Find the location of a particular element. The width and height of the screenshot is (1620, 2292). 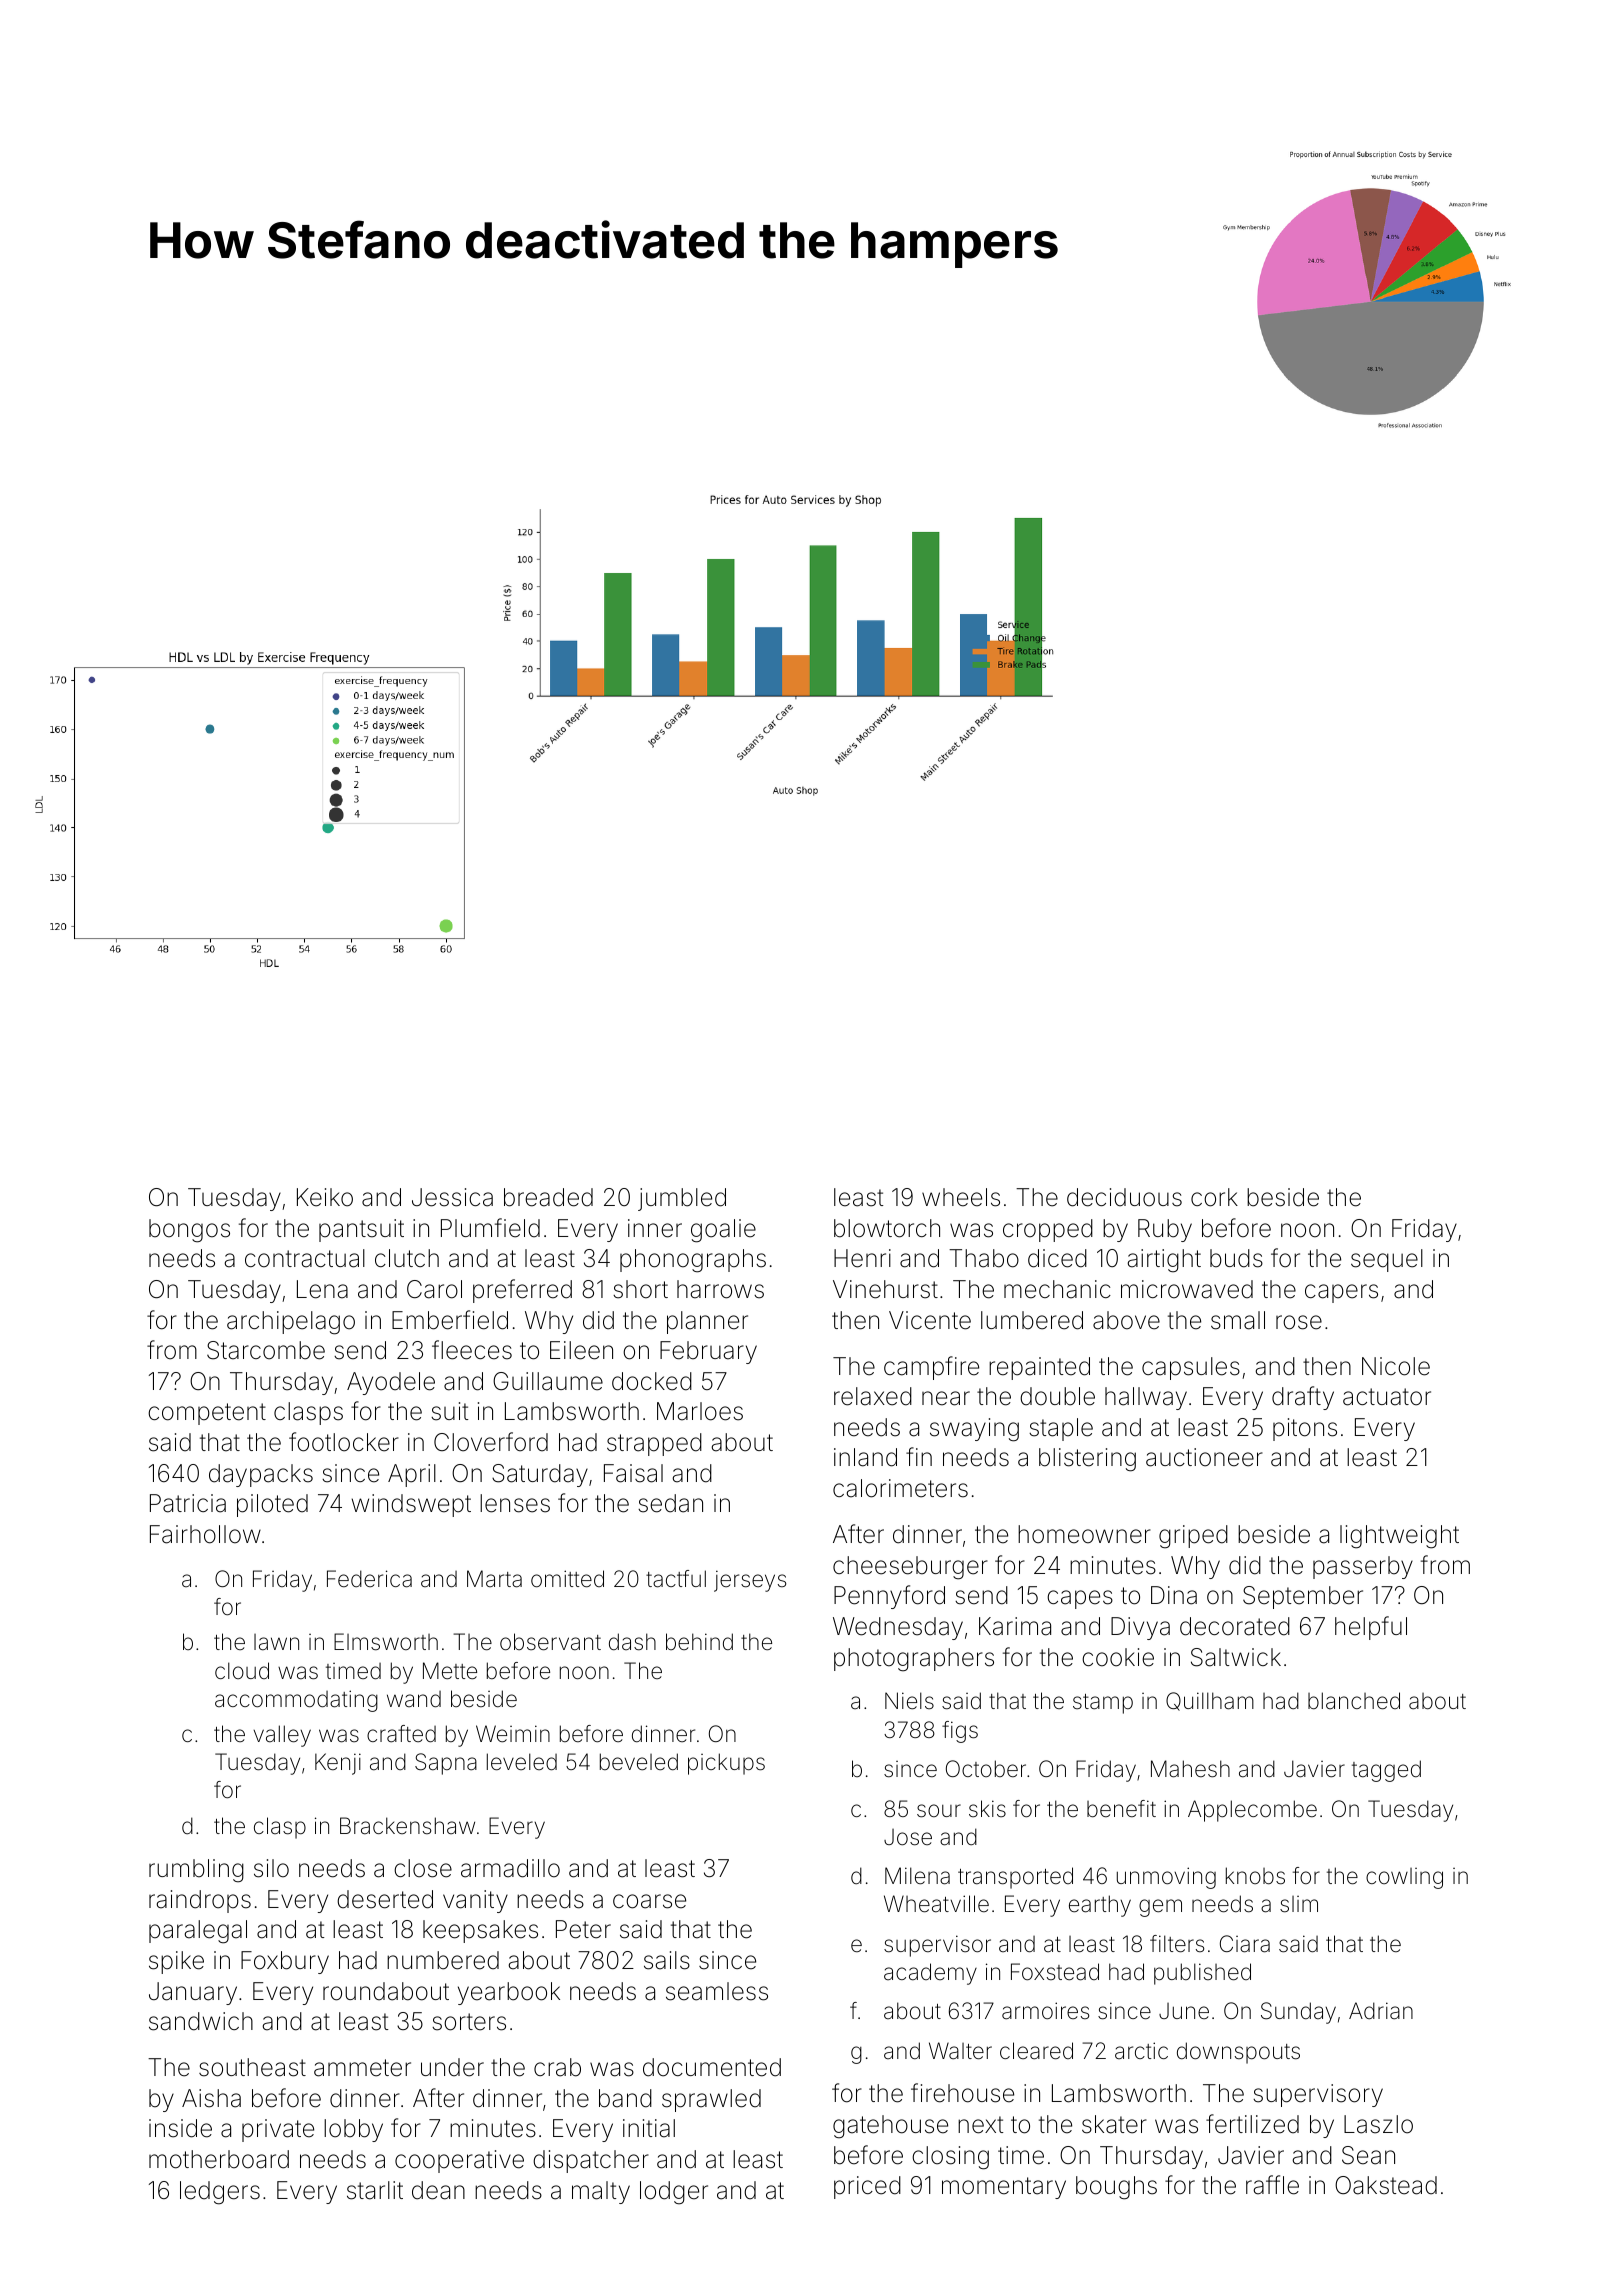

Wheatville is located at coordinates (936, 1904).
